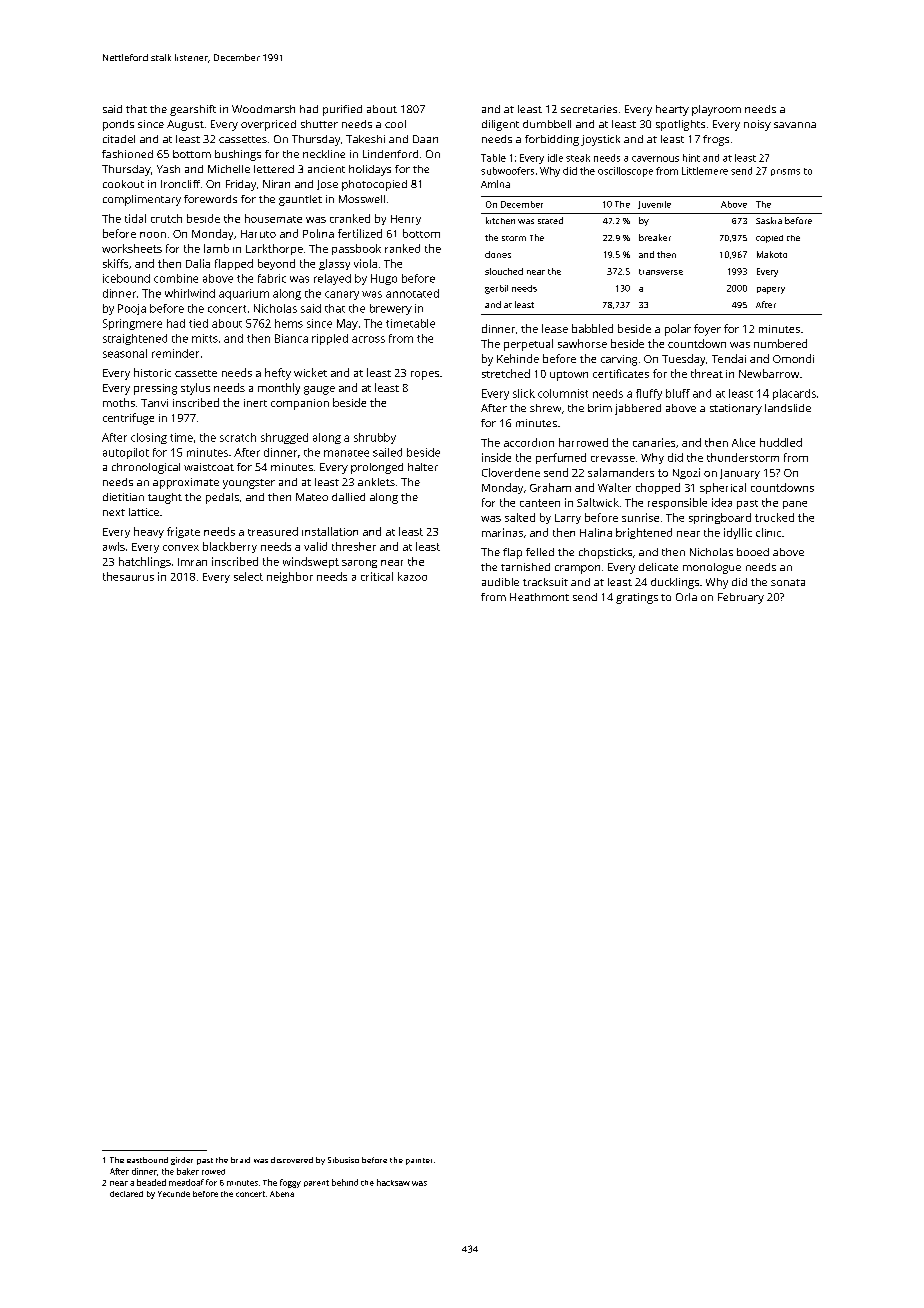  What do you see at coordinates (128, 576) in the screenshot?
I see `thesaurus` at bounding box center [128, 576].
